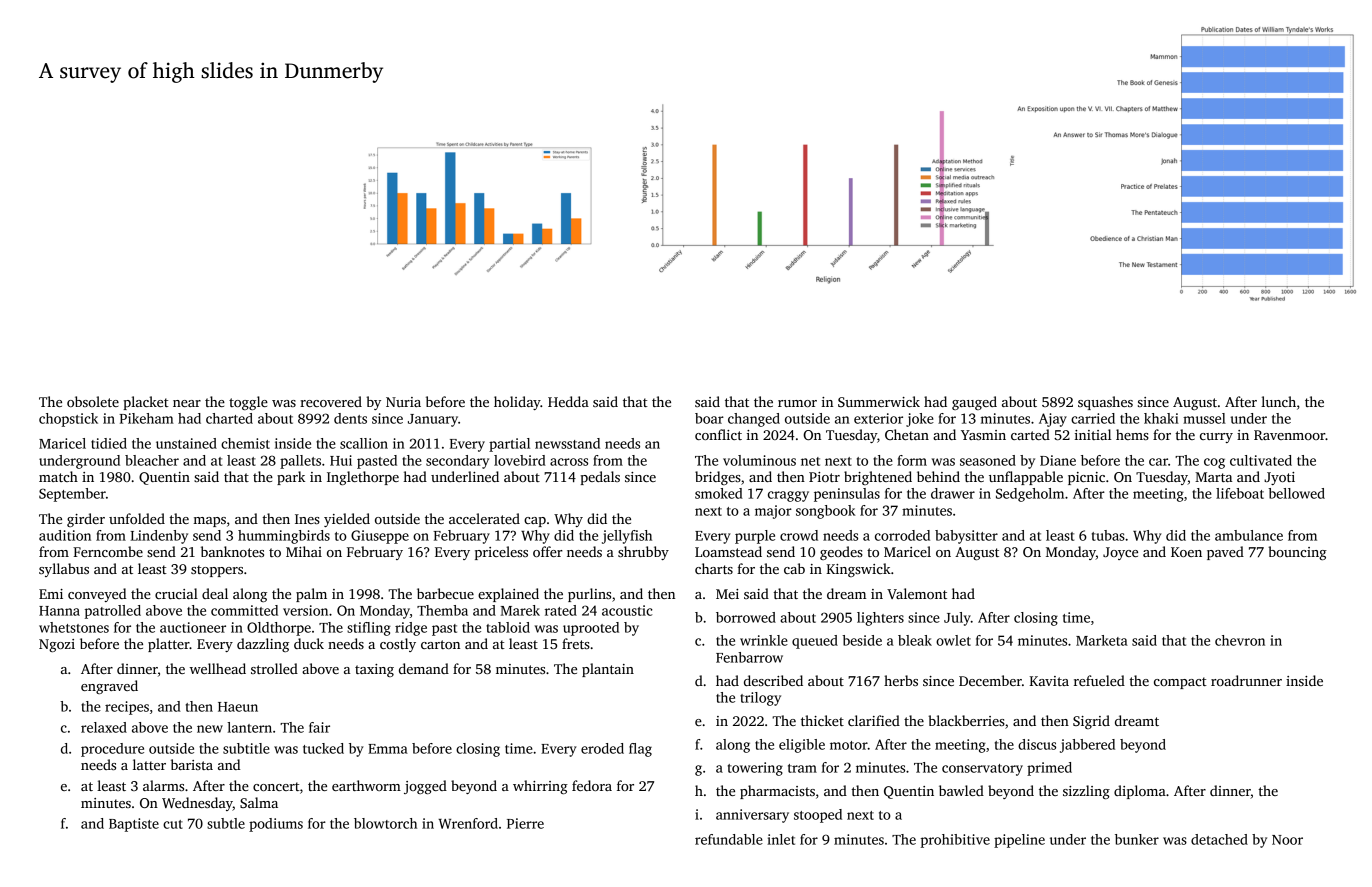 The width and height of the screenshot is (1372, 887). Describe the element at coordinates (1249, 535) in the screenshot. I see `ambulance` at that location.
